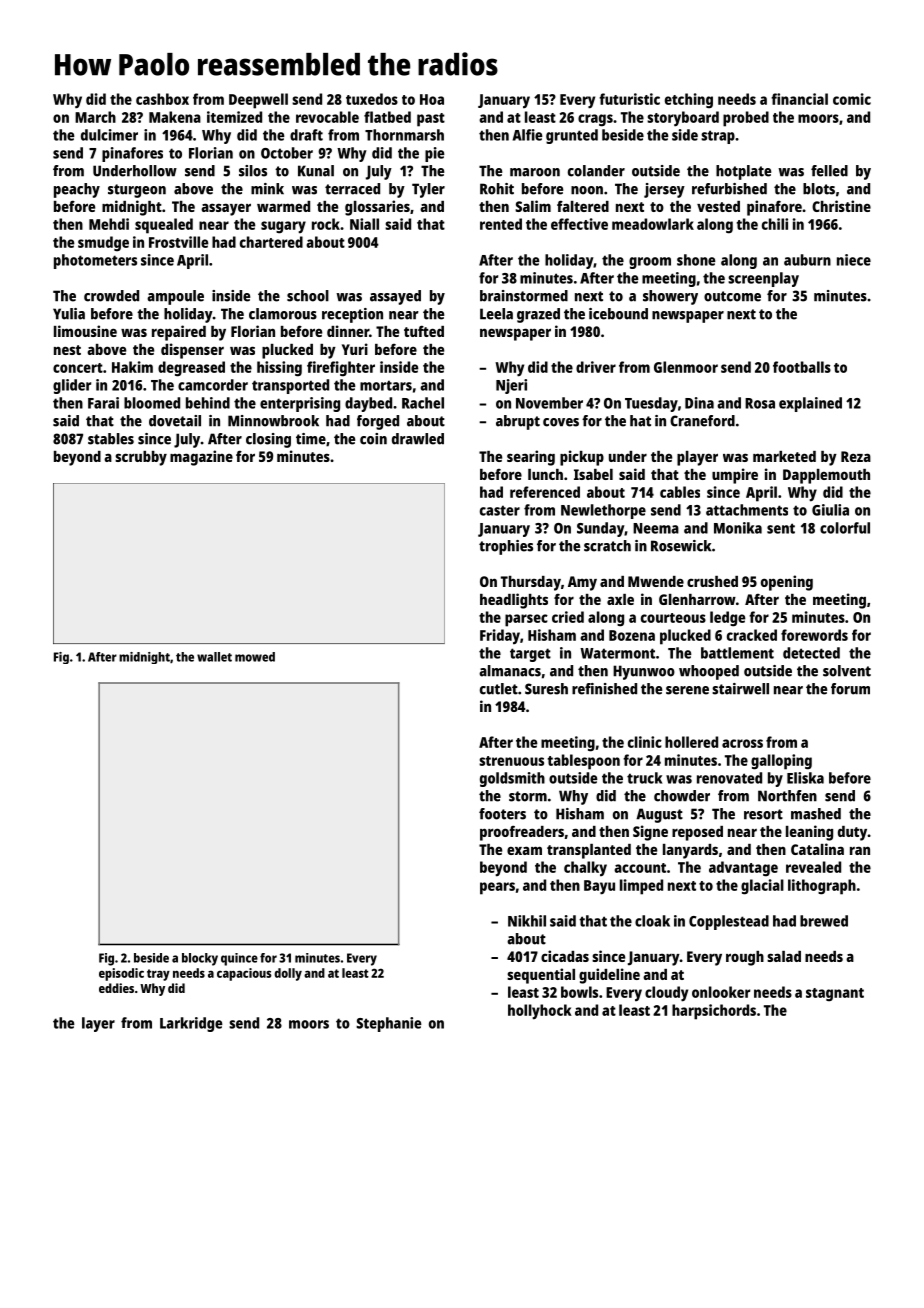 This page has height=1308, width=924. What do you see at coordinates (273, 421) in the page?
I see `Minnowbrook` at bounding box center [273, 421].
